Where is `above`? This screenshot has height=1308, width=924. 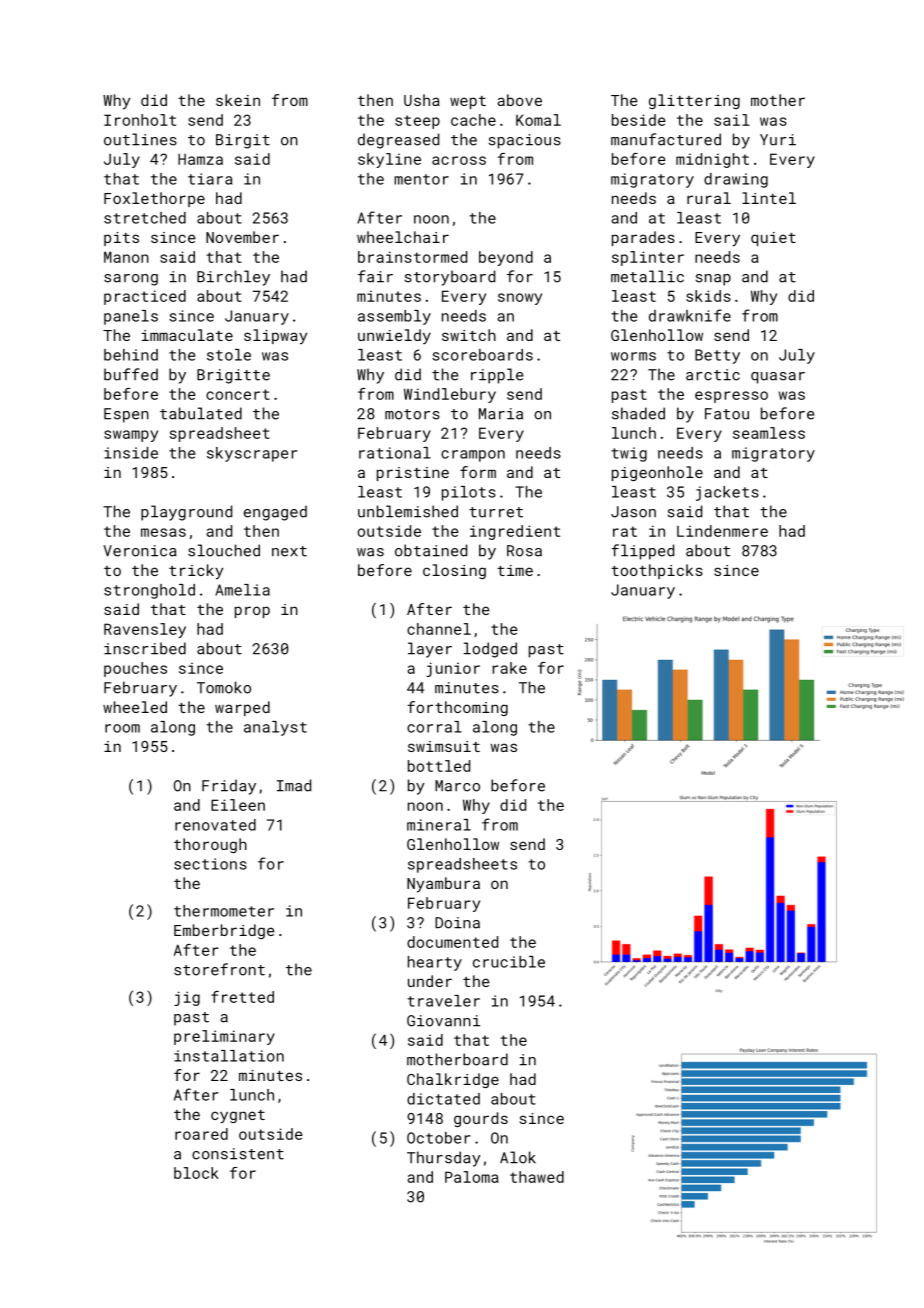 above is located at coordinates (519, 100).
